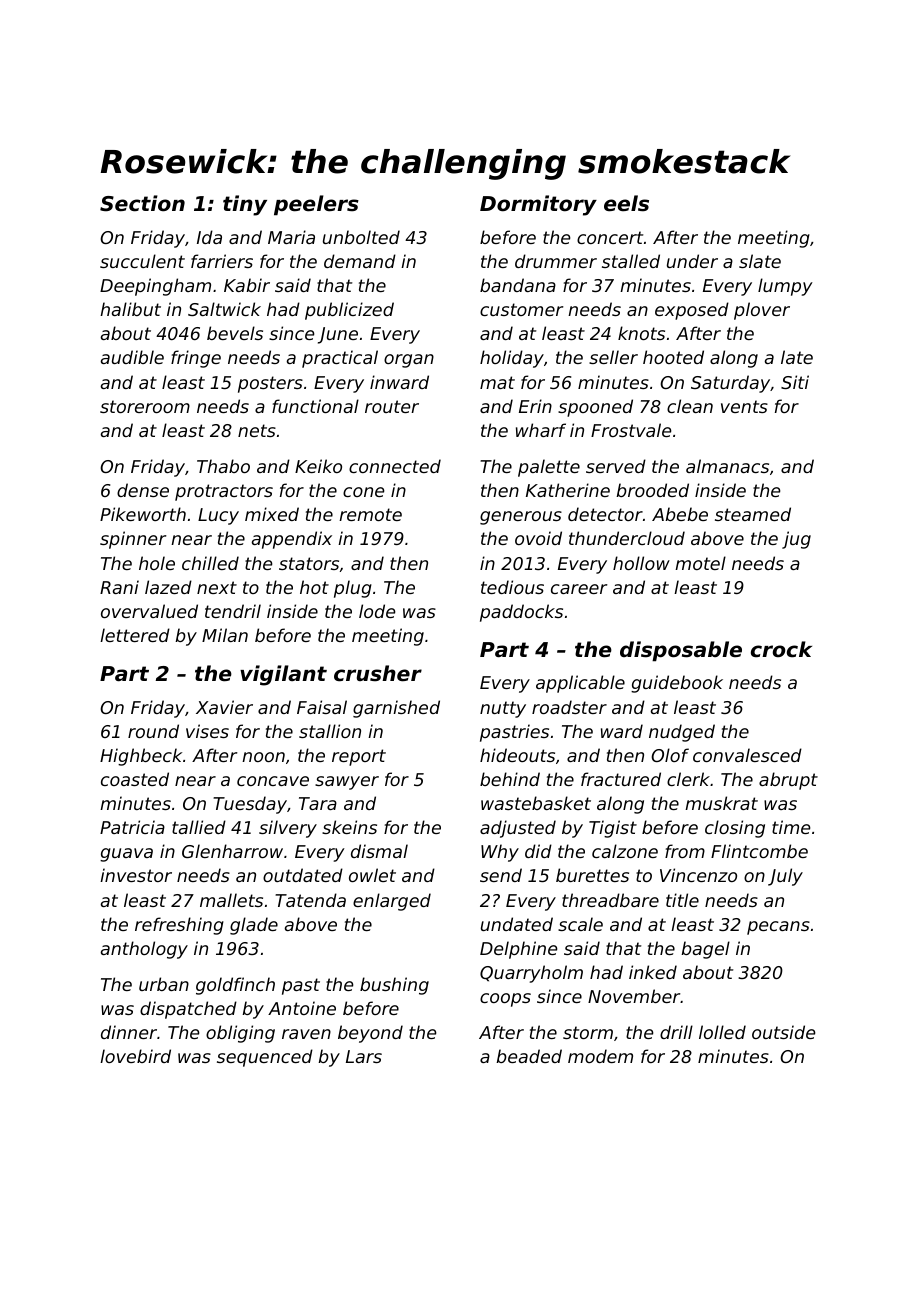 The width and height of the page is (924, 1314). I want to click on coops, so click(505, 1000).
